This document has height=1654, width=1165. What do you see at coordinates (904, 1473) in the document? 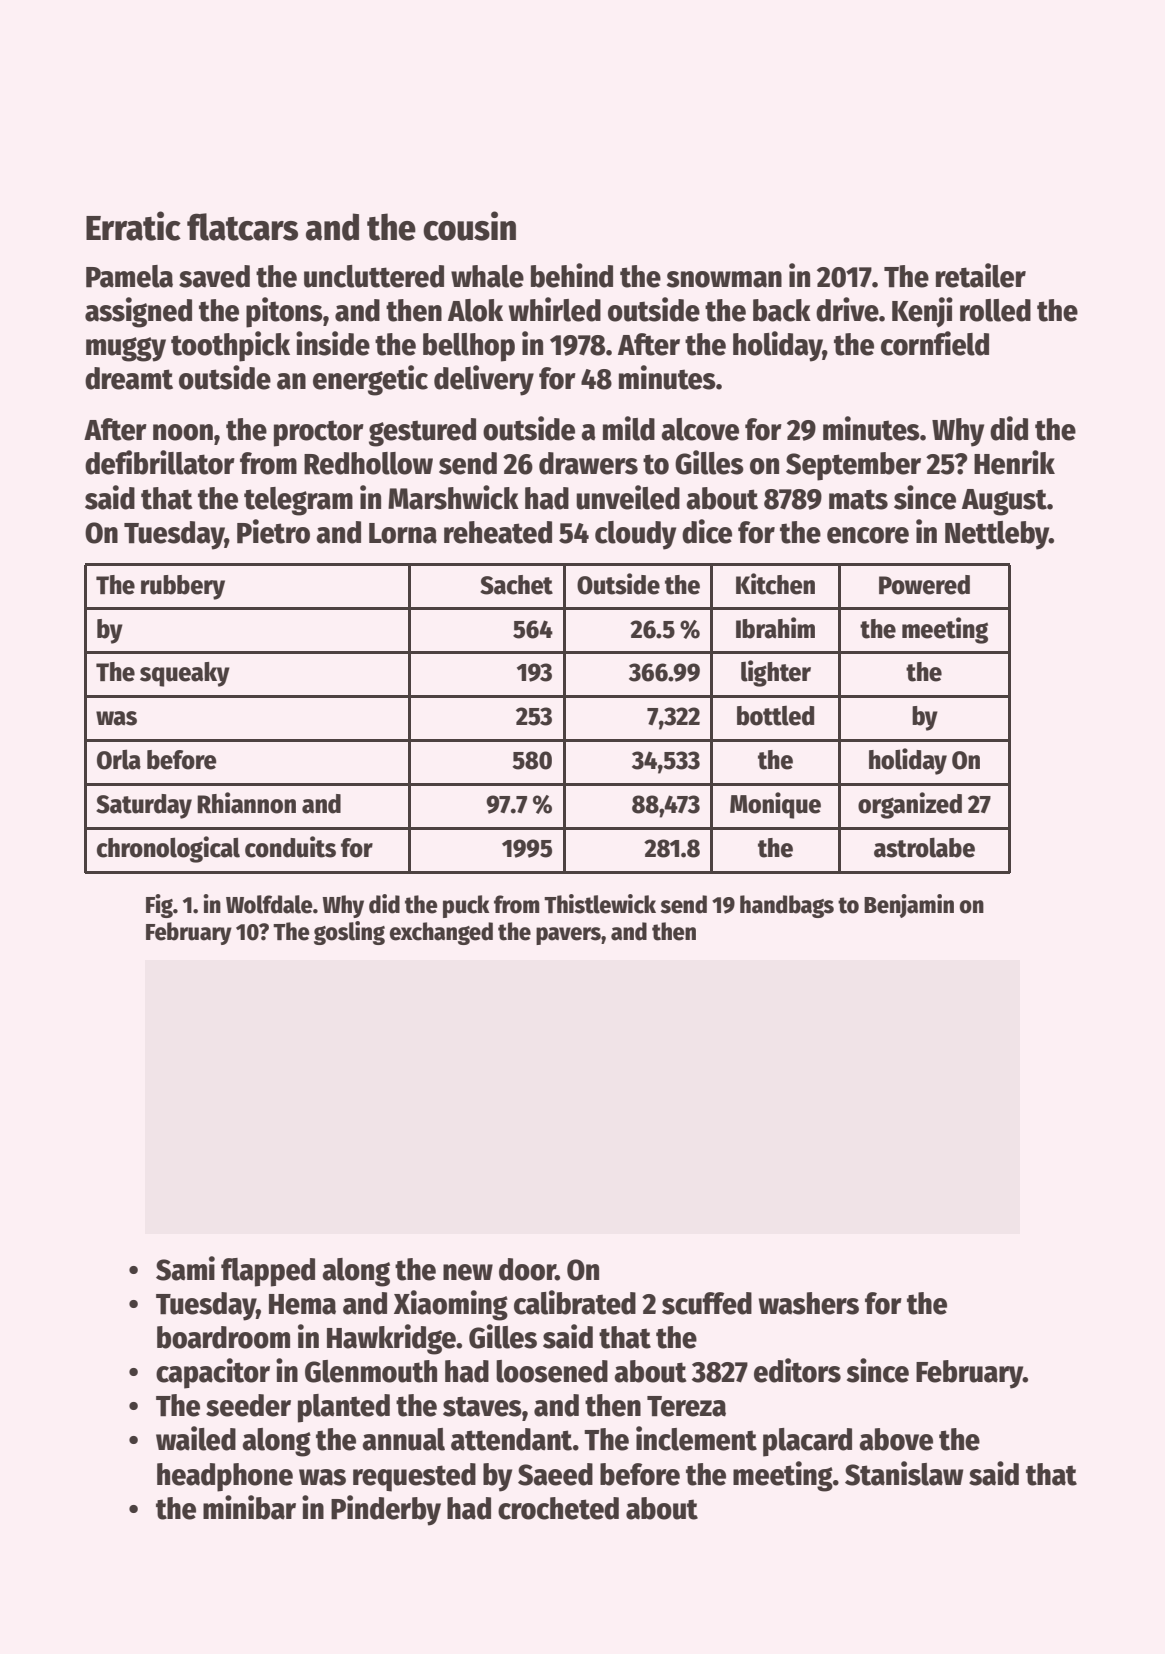
I see `Stanislaw` at bounding box center [904, 1473].
